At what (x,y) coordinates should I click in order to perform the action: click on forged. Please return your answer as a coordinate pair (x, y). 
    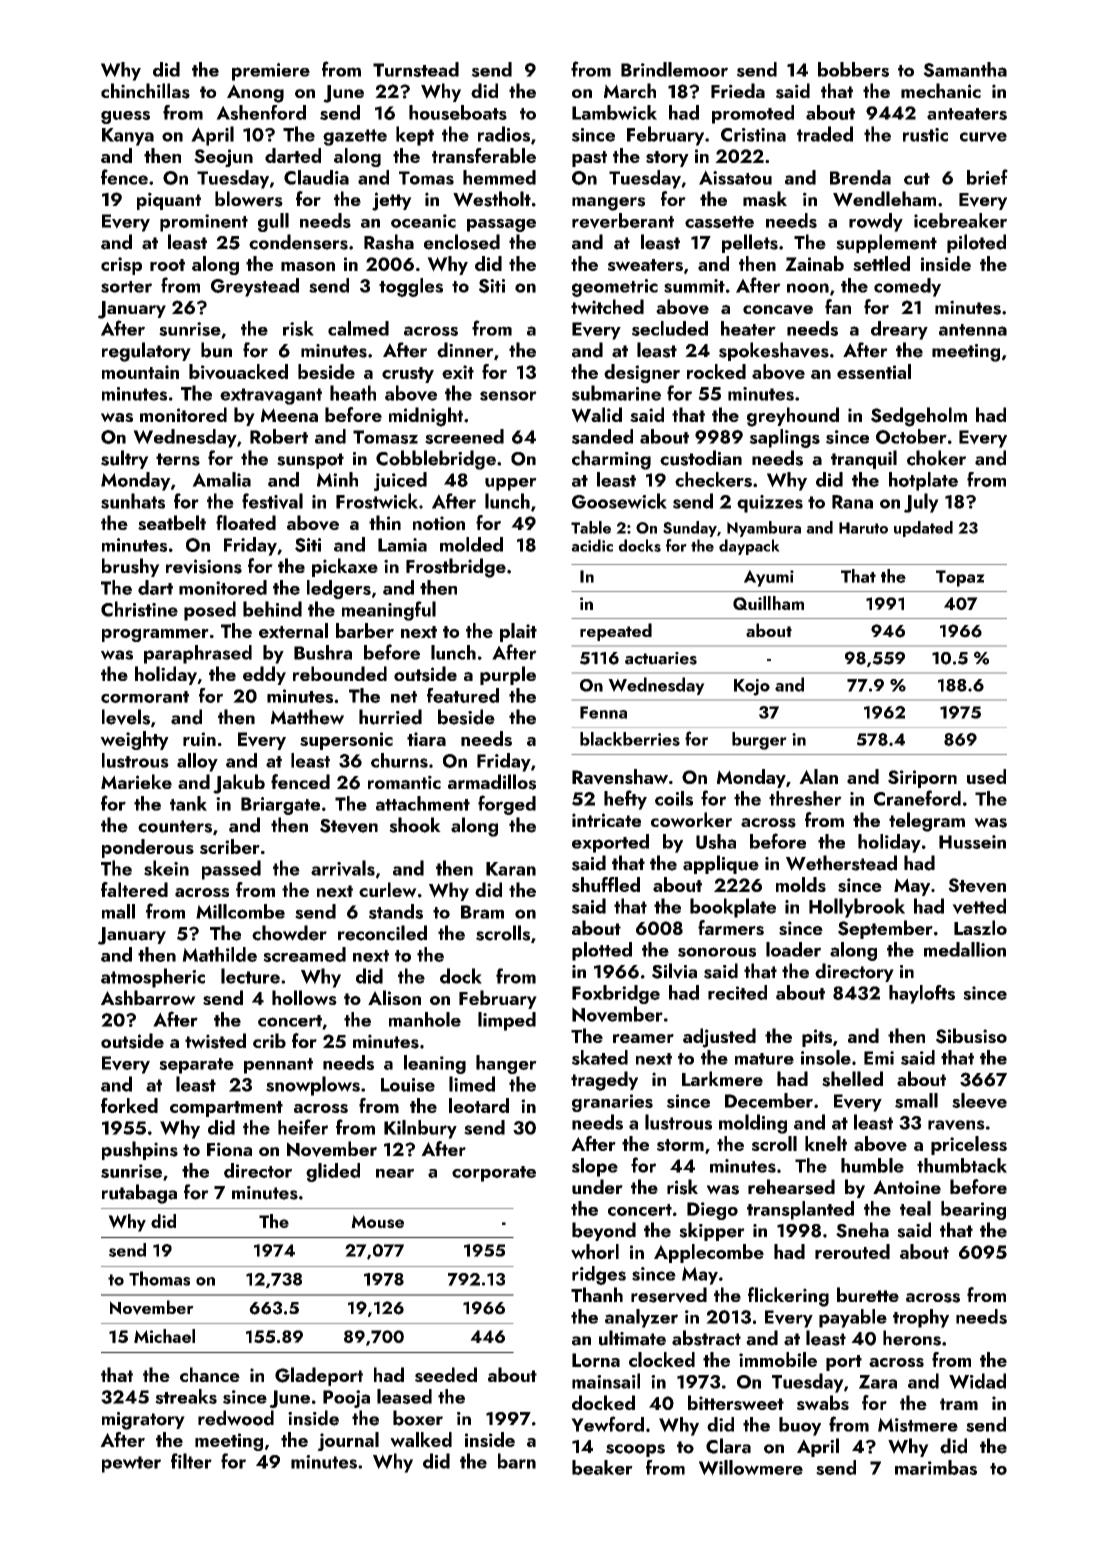
    Looking at the image, I should click on (507, 805).
